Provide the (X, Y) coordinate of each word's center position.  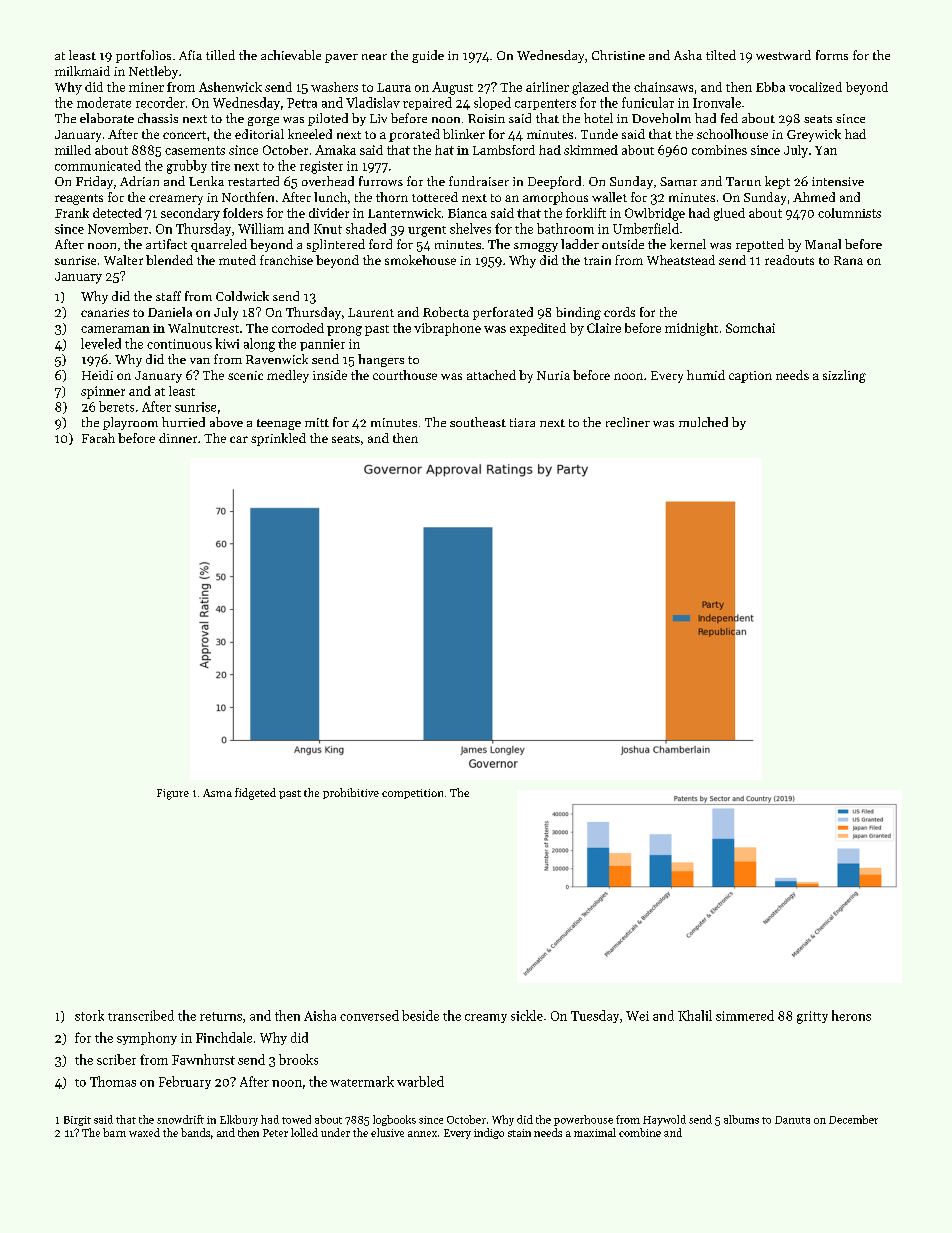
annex (422, 1134)
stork (89, 1015)
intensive (838, 181)
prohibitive (351, 793)
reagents (79, 199)
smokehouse (420, 260)
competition (412, 794)
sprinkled (278, 439)
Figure (173, 794)
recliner (628, 422)
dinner (178, 438)
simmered (745, 1015)
